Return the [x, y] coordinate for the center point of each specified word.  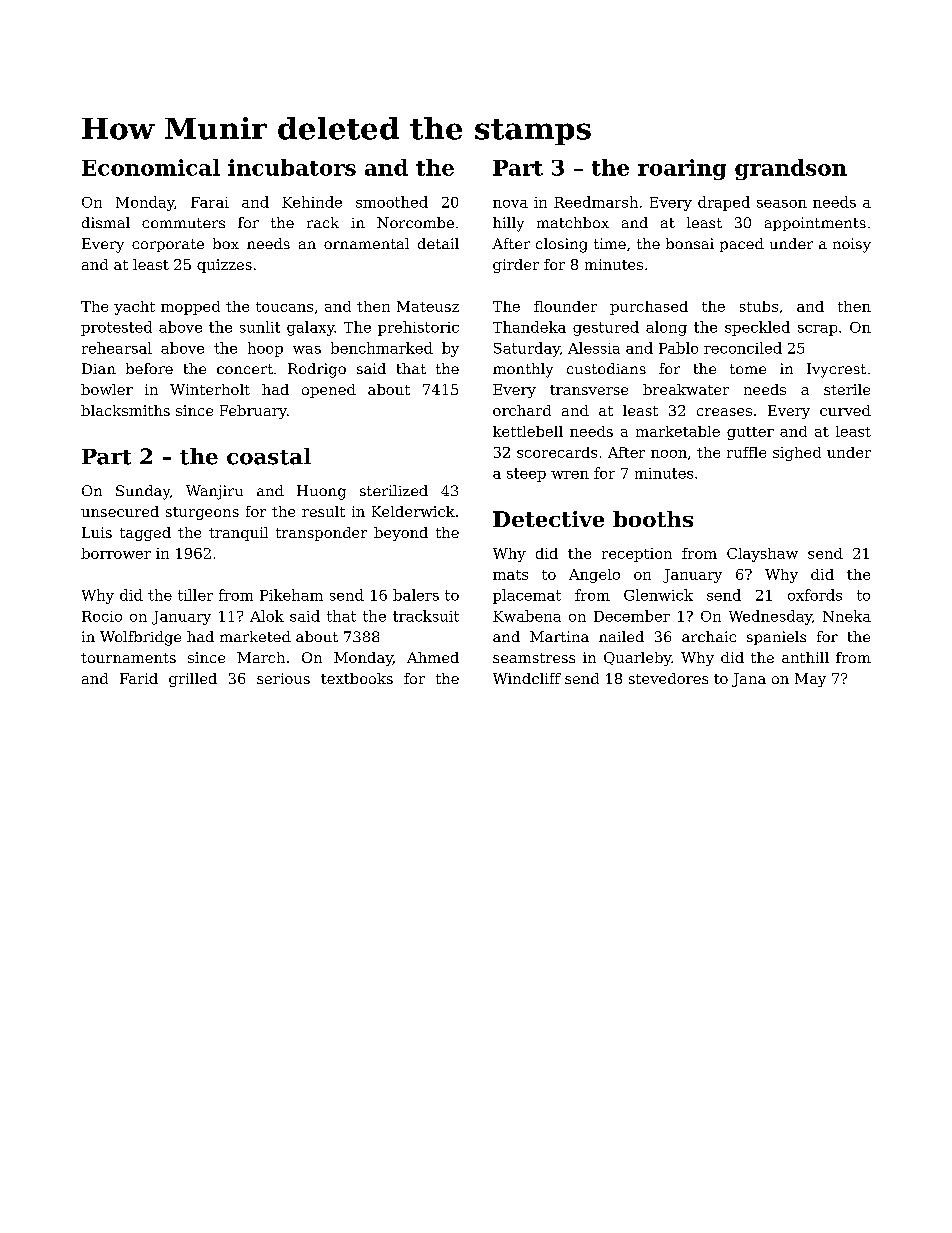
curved [845, 410]
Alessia [594, 348]
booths [653, 519]
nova [510, 204]
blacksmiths [125, 410]
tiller [195, 595]
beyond [401, 534]
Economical [151, 167]
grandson [791, 169]
